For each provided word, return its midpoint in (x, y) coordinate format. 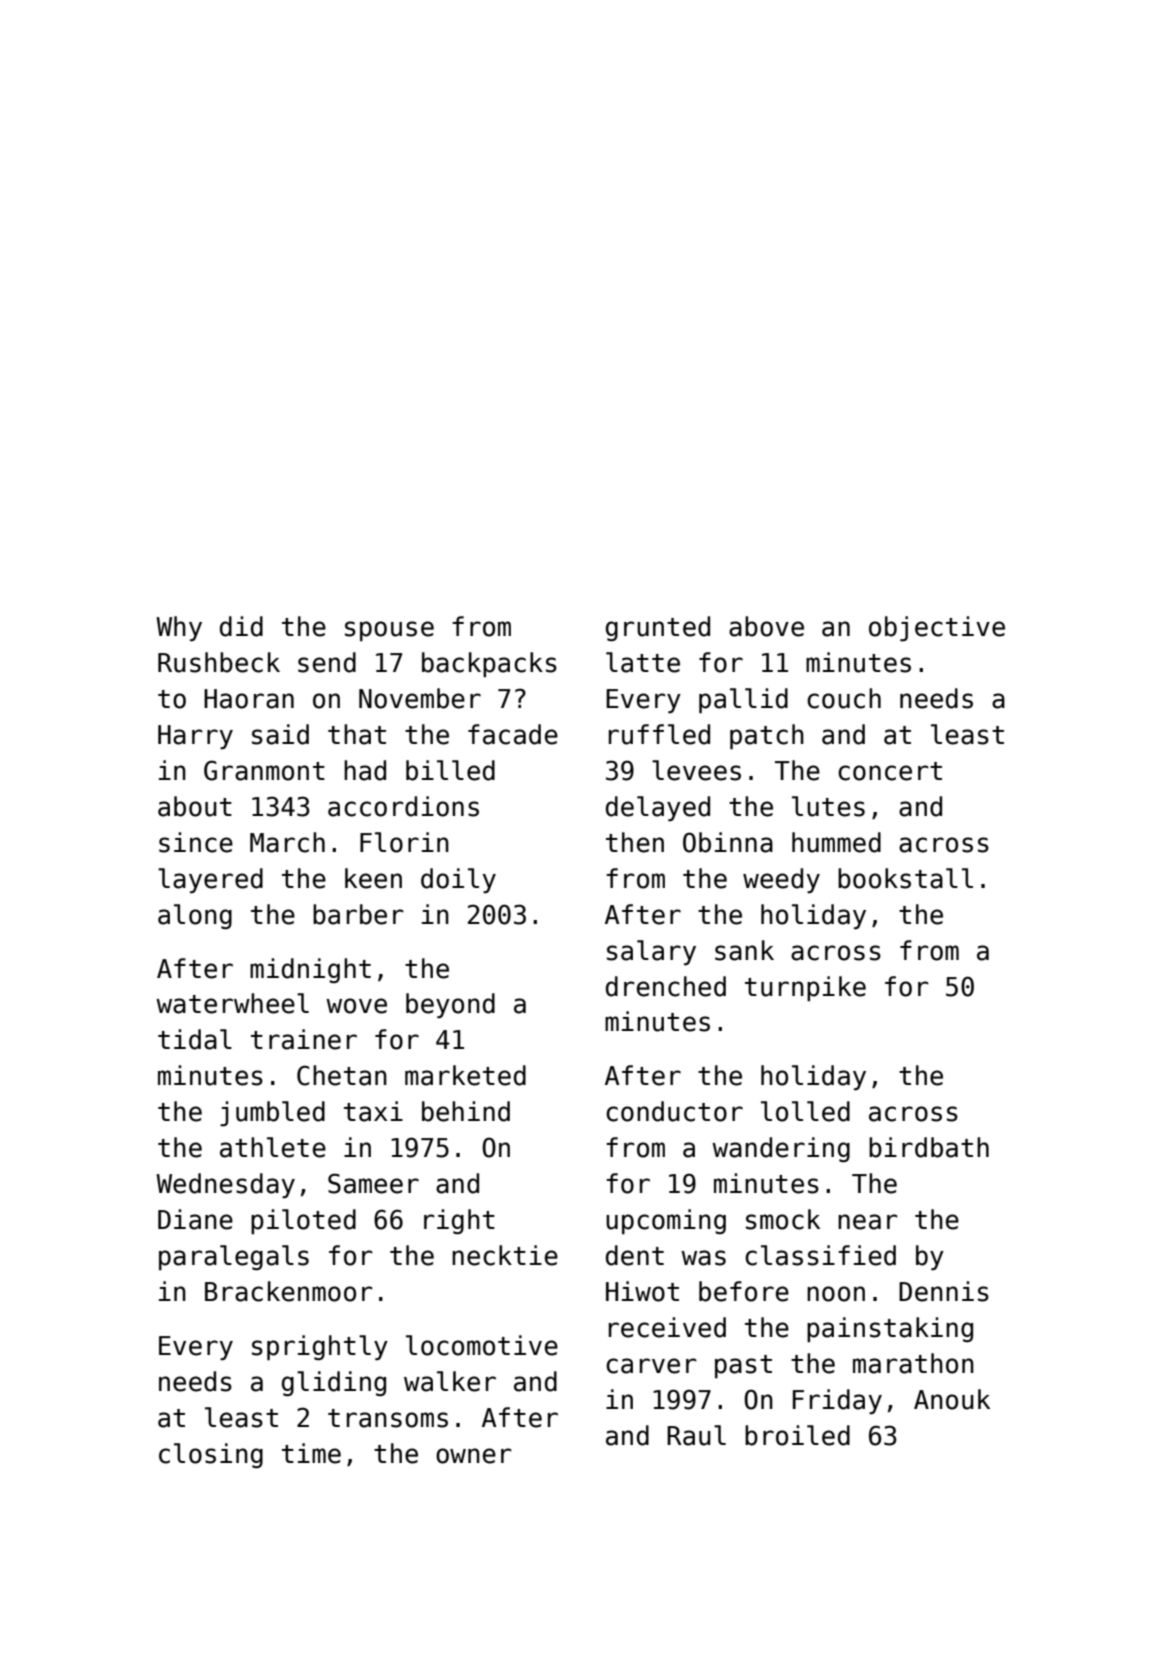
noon (836, 1294)
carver (651, 1366)
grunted (658, 628)
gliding (334, 1383)
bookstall (905, 878)
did (241, 626)
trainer (304, 1039)
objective (937, 629)
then (635, 842)
